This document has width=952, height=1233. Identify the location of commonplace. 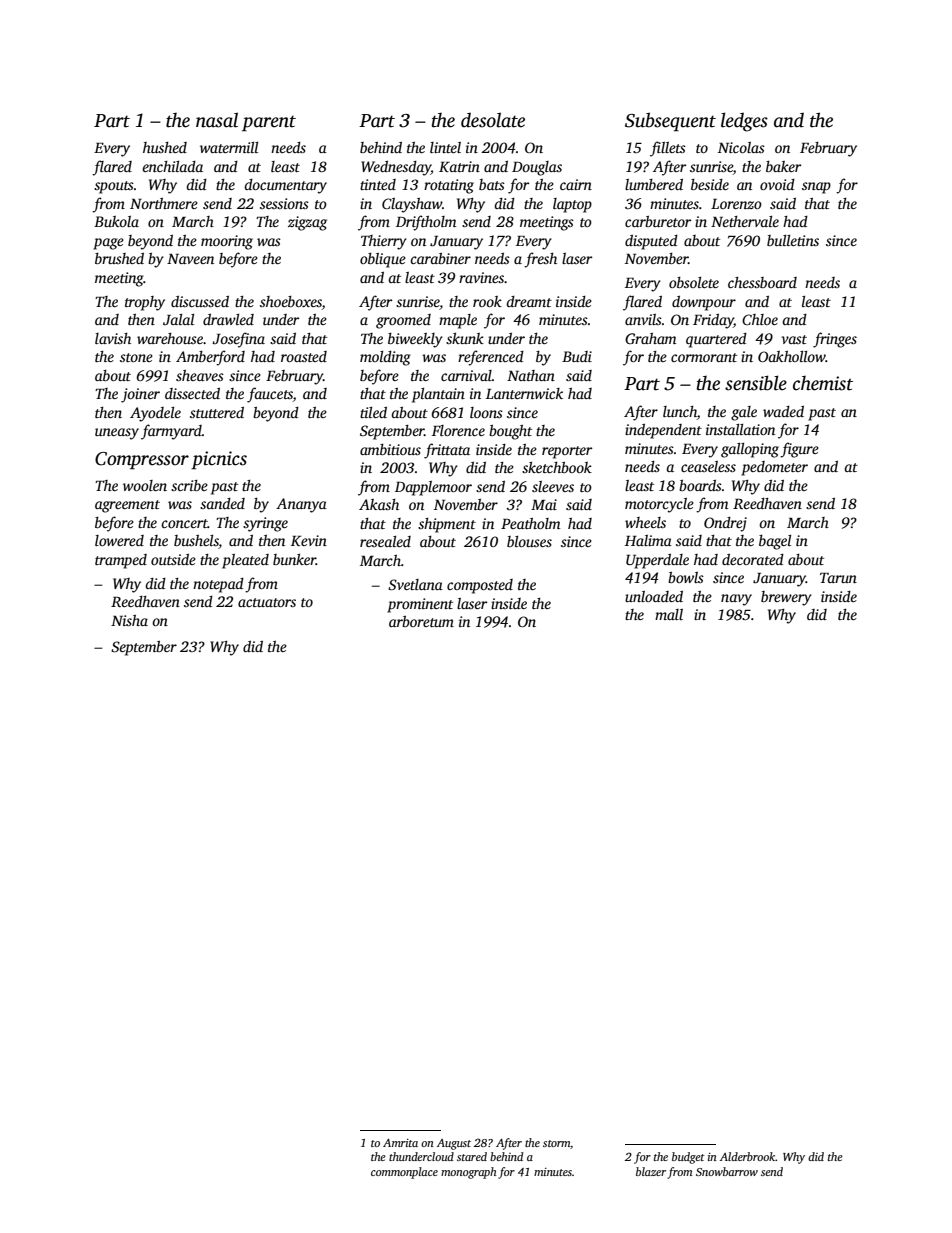
(404, 1173).
